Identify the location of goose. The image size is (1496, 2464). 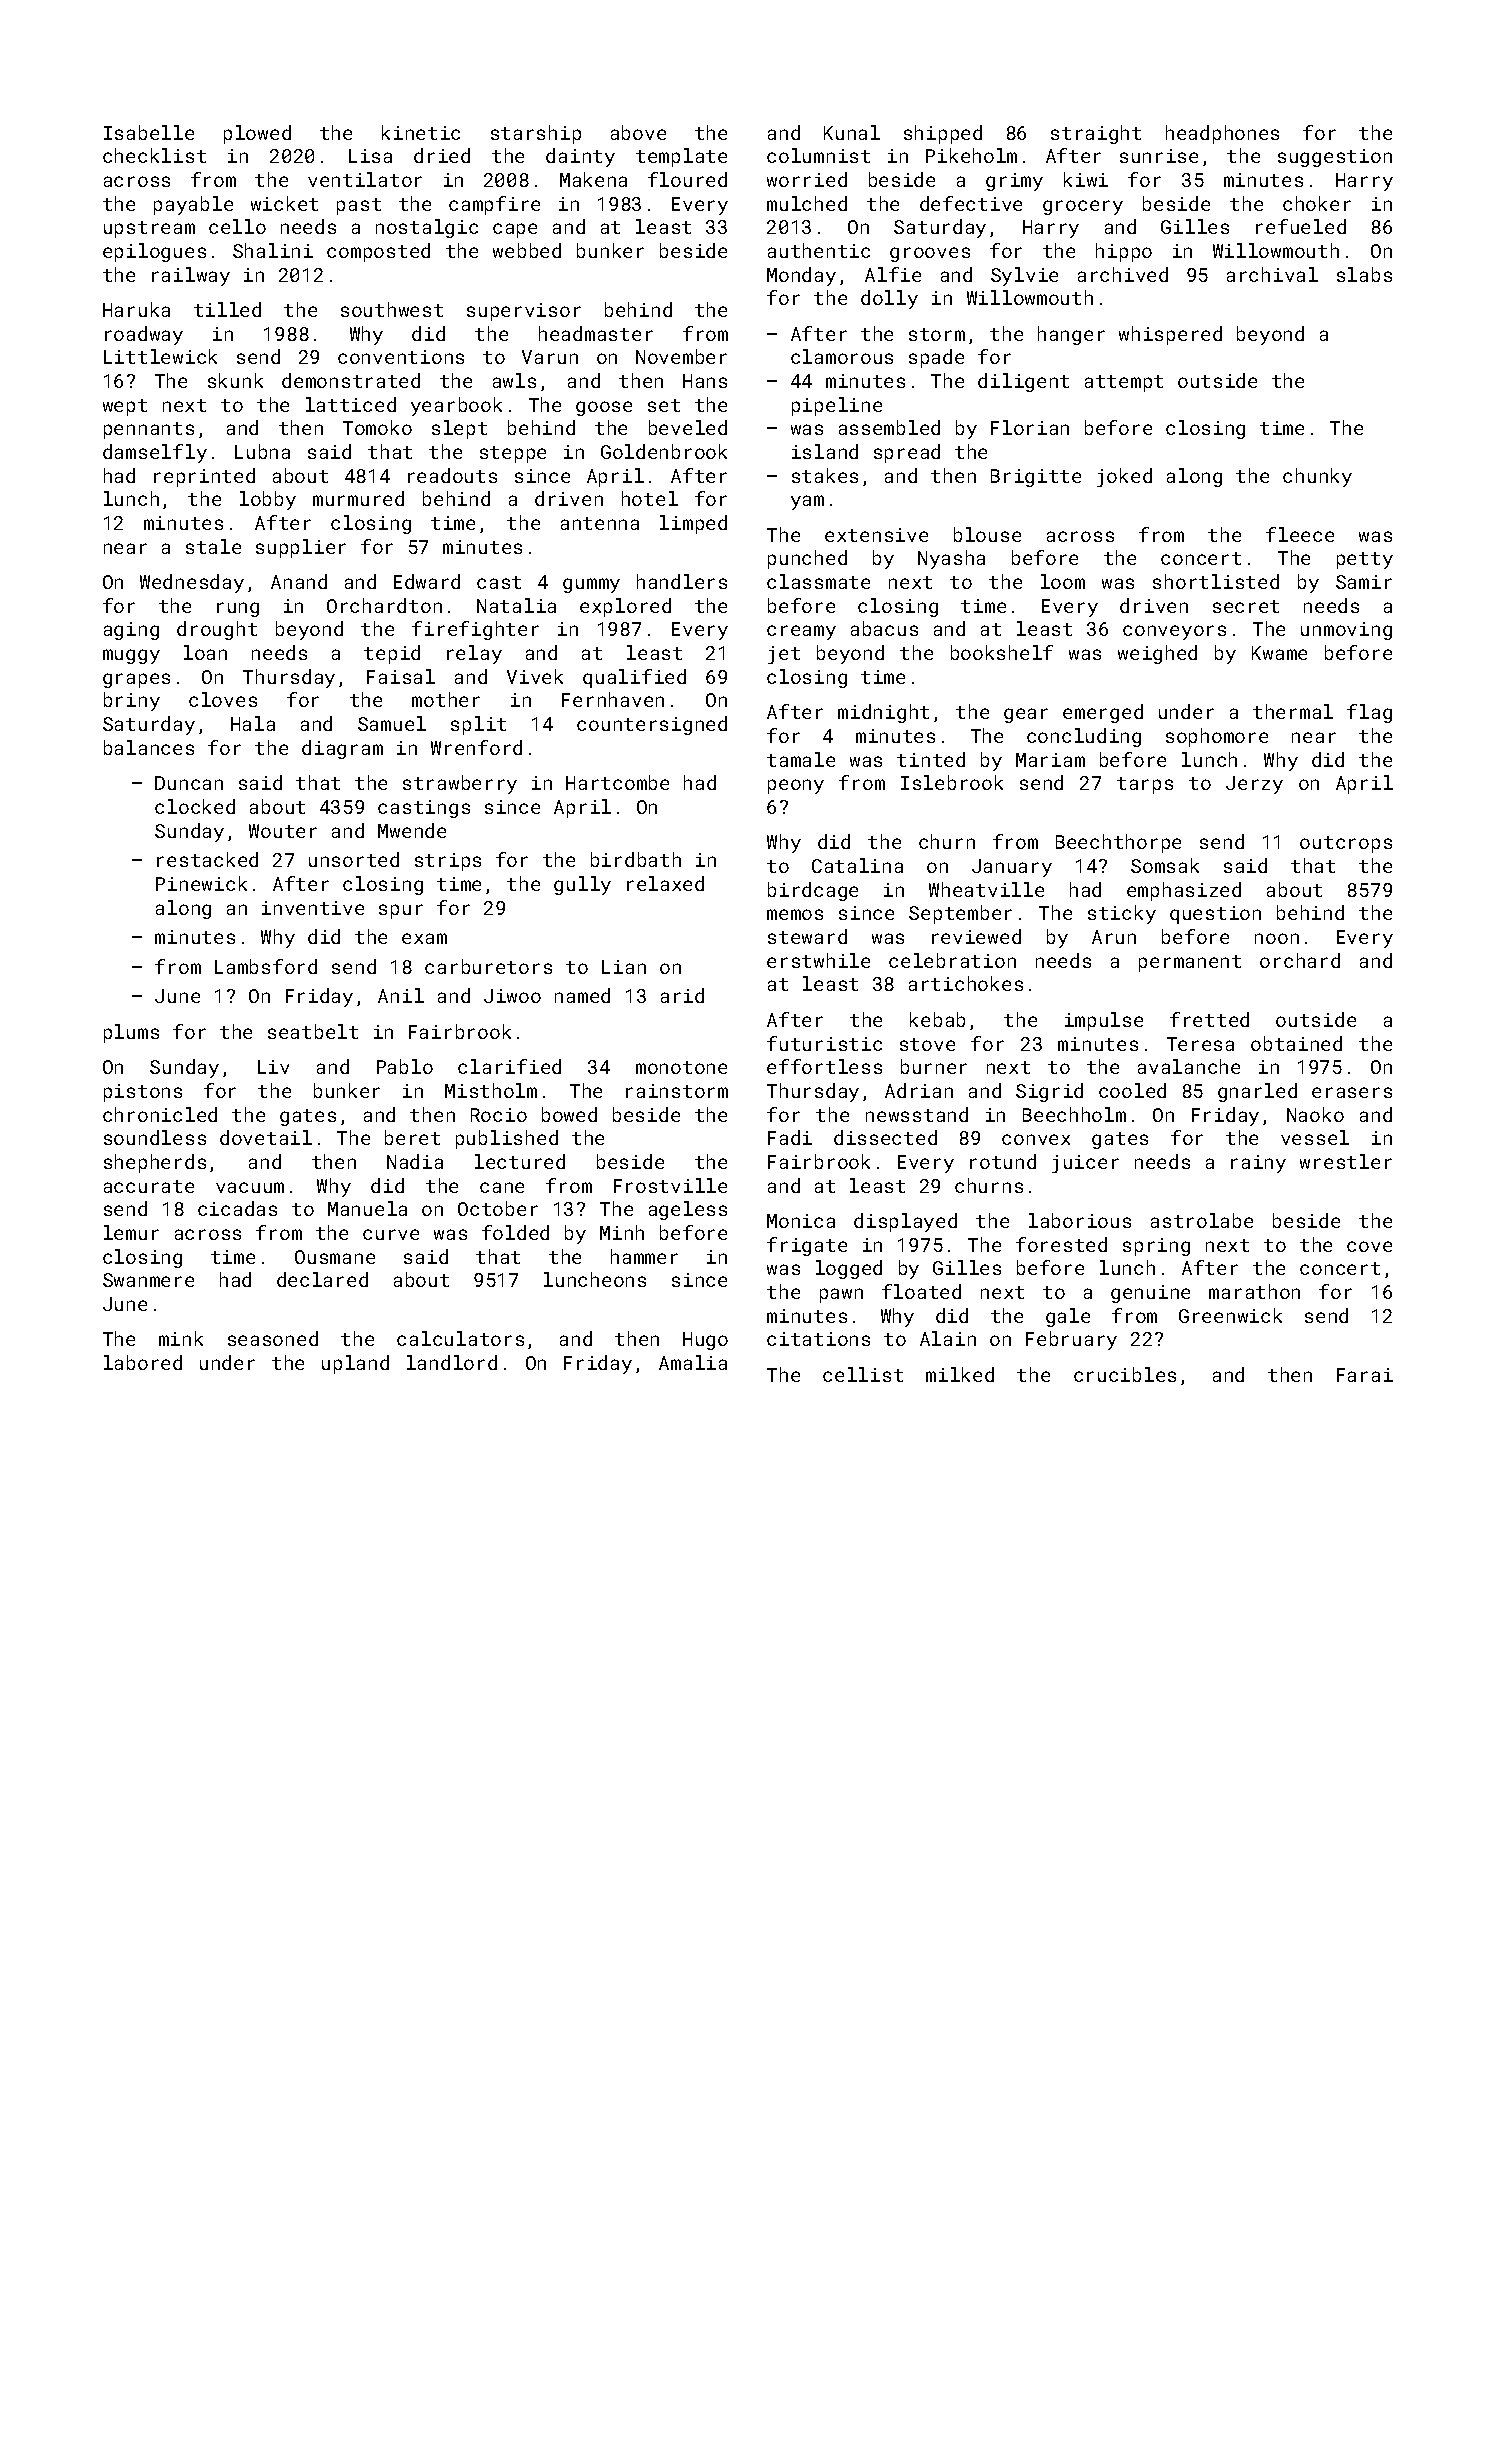
(604, 408).
